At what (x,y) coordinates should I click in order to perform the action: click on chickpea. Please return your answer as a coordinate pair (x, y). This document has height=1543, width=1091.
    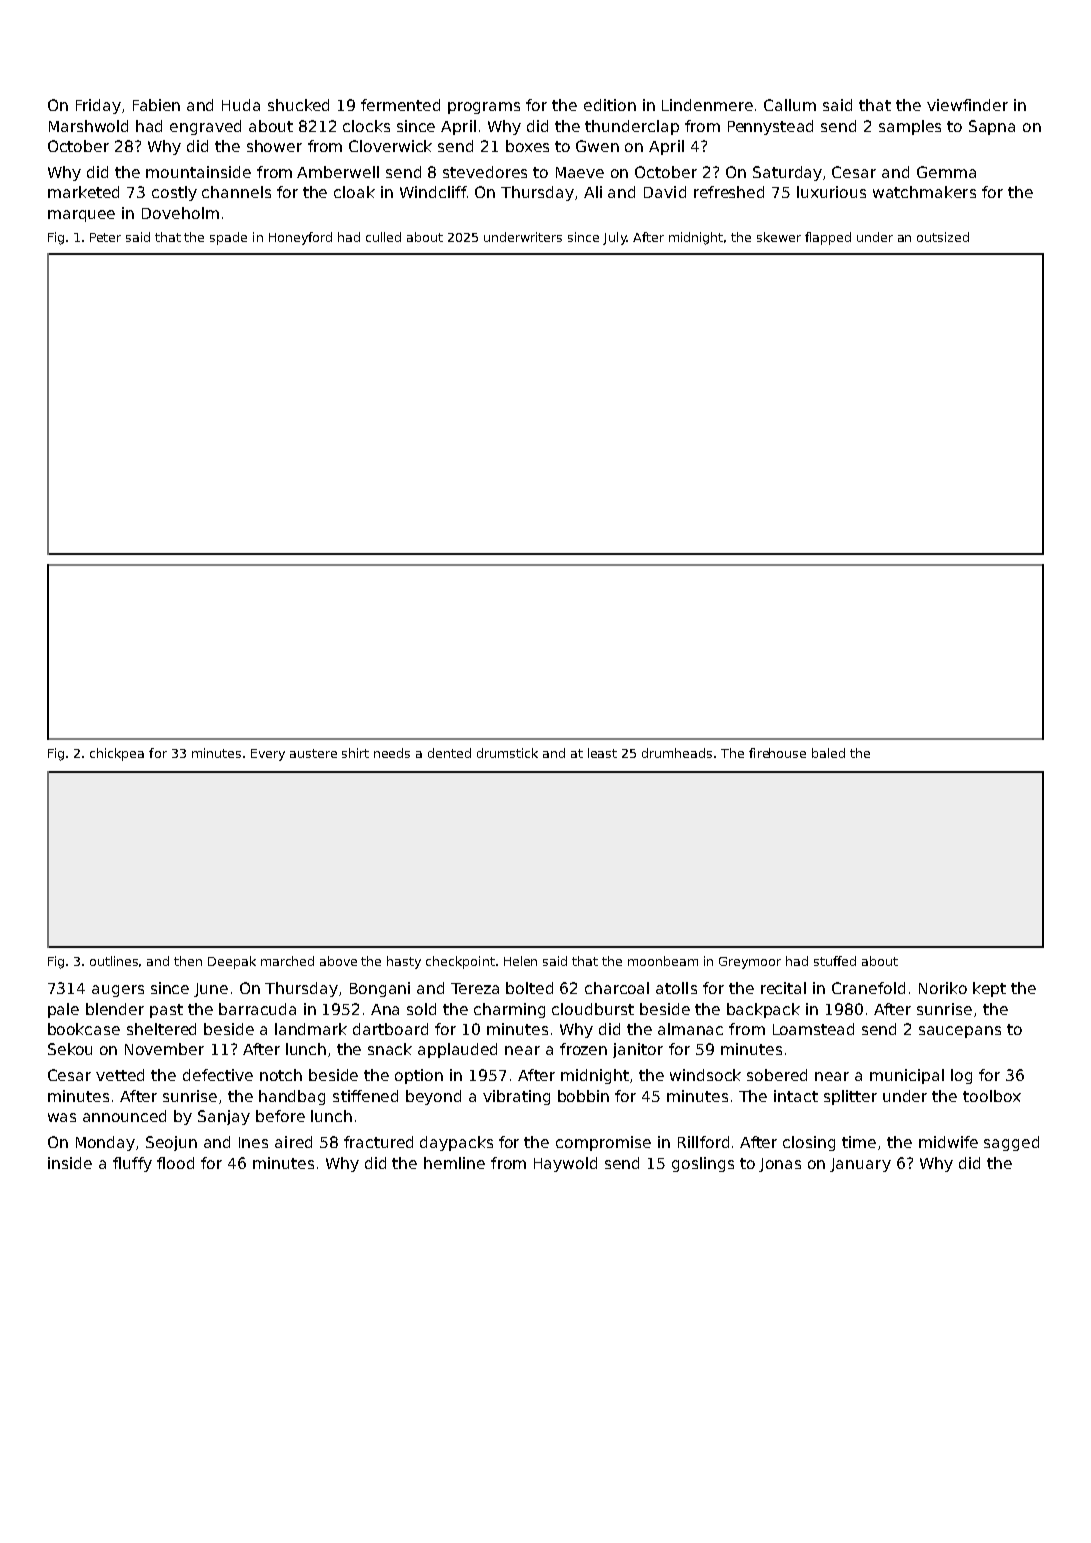
    Looking at the image, I should click on (117, 754).
